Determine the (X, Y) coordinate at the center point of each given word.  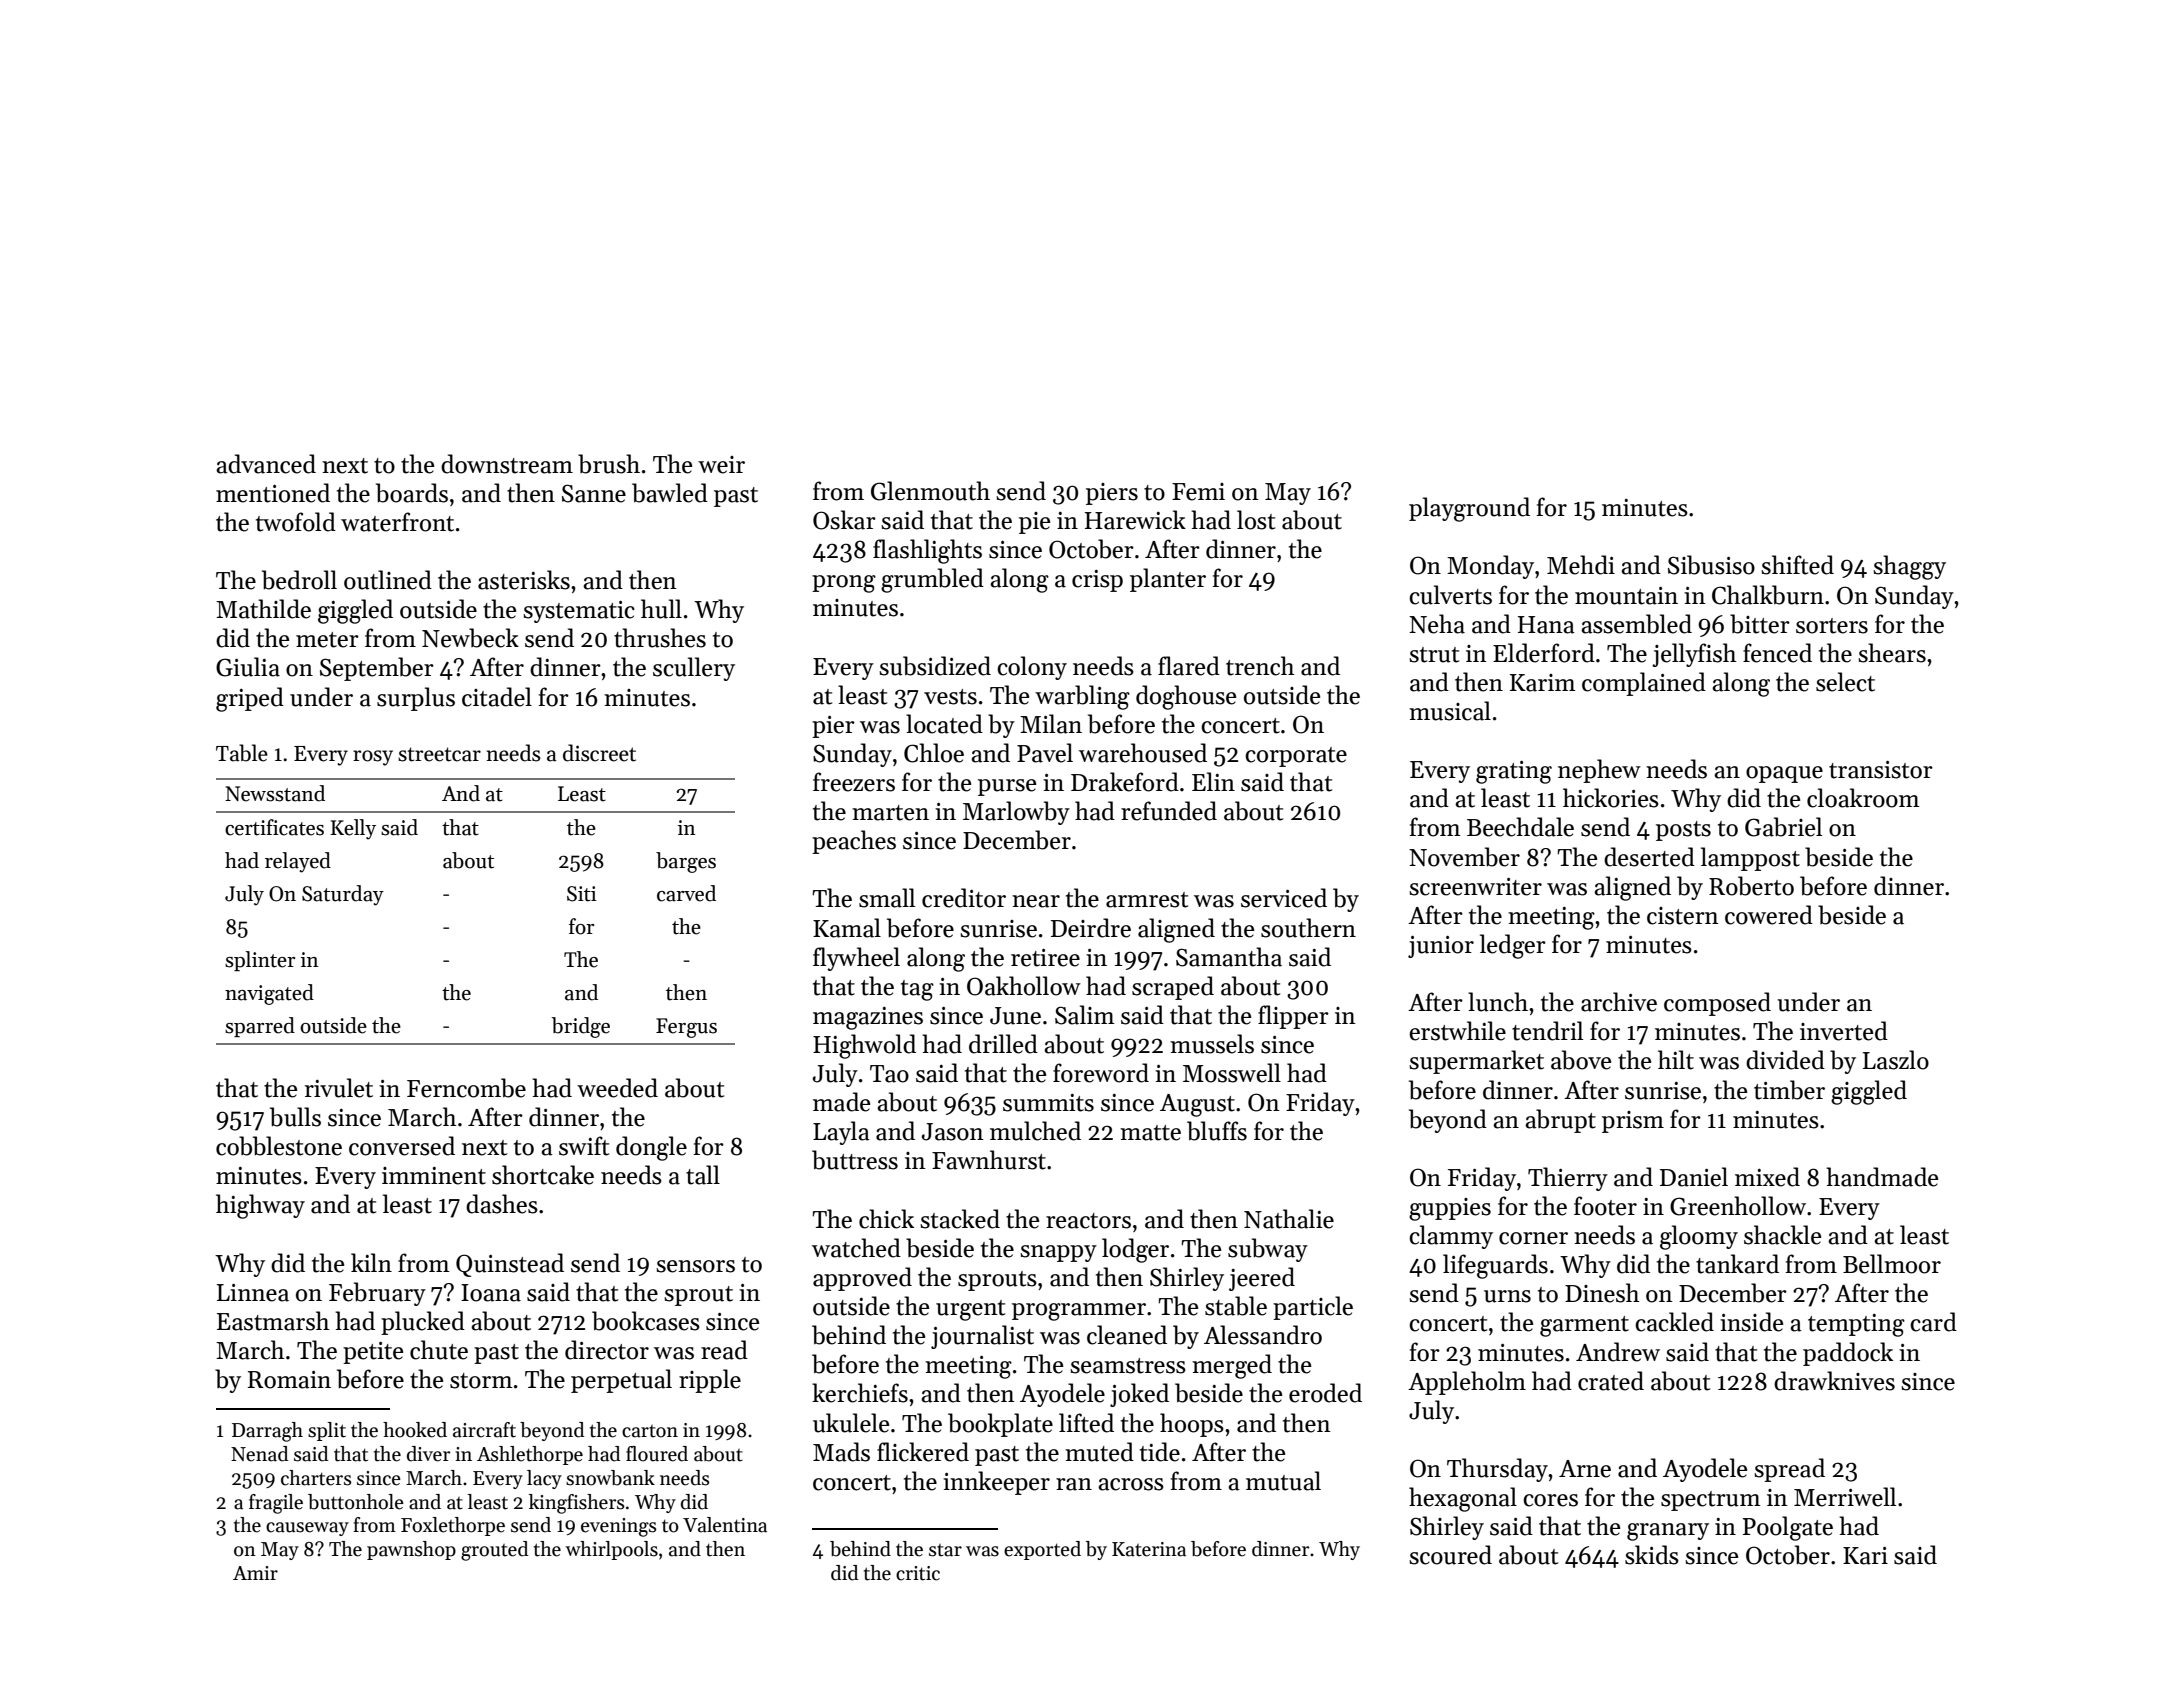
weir (721, 465)
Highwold (864, 1046)
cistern (1683, 916)
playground (1469, 509)
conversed (402, 1146)
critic (918, 1573)
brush (609, 464)
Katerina (1149, 1549)
